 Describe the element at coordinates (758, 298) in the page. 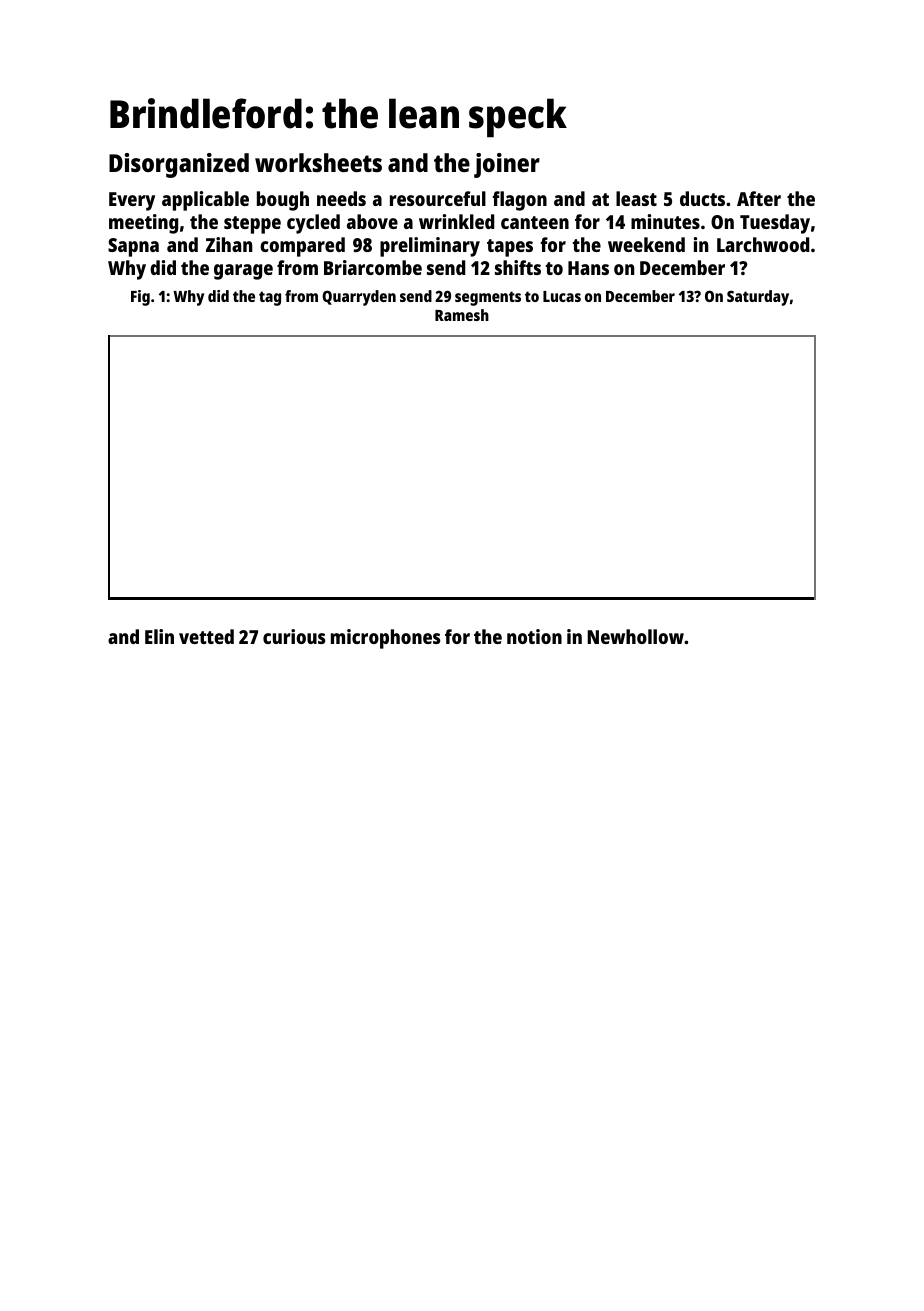

I see `Saturday` at that location.
